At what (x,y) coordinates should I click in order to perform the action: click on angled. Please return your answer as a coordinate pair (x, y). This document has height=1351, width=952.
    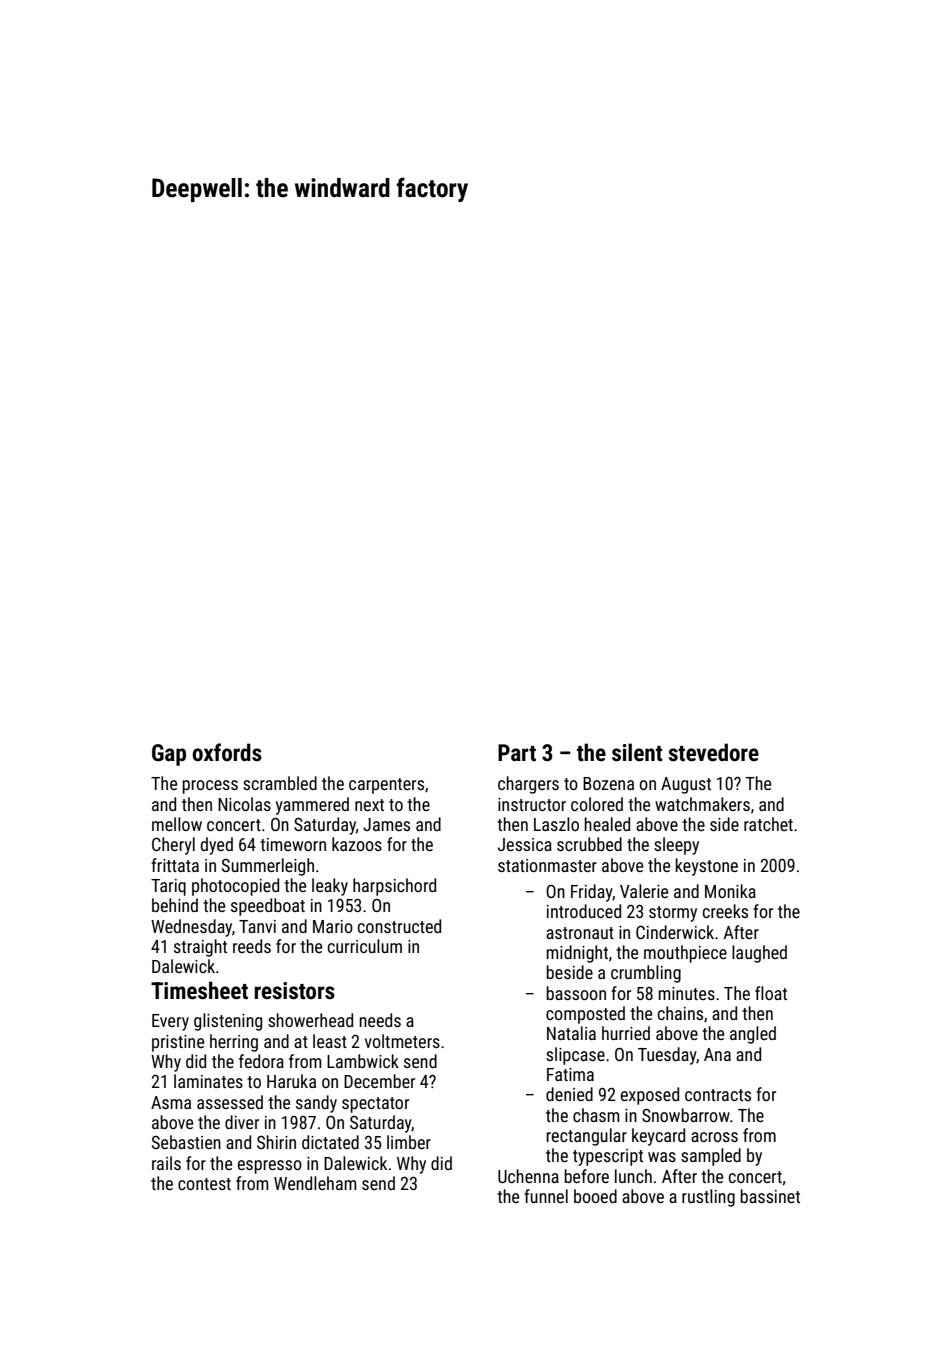
    Looking at the image, I should click on (753, 1035).
